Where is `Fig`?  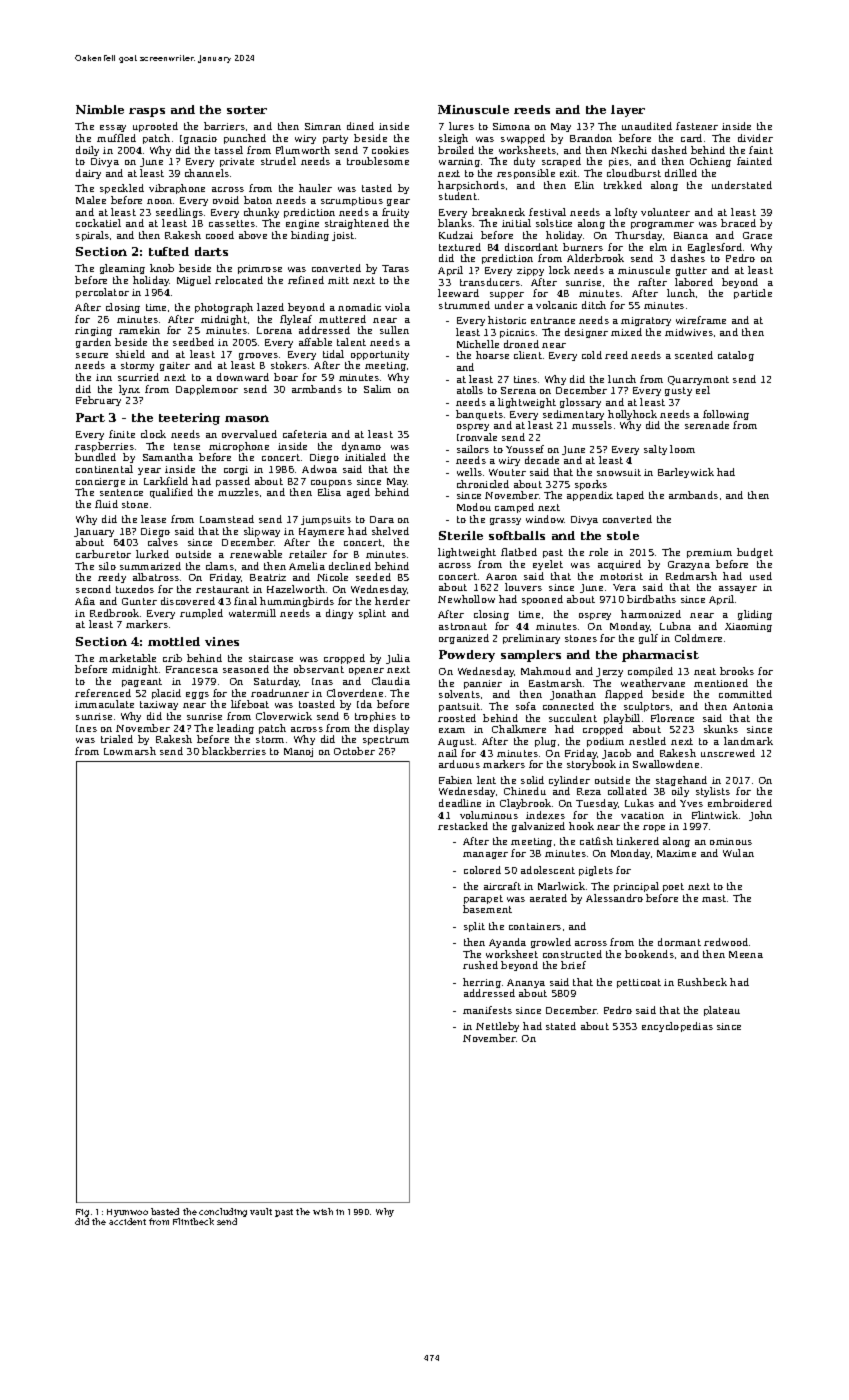
Fig is located at coordinates (82, 1214).
